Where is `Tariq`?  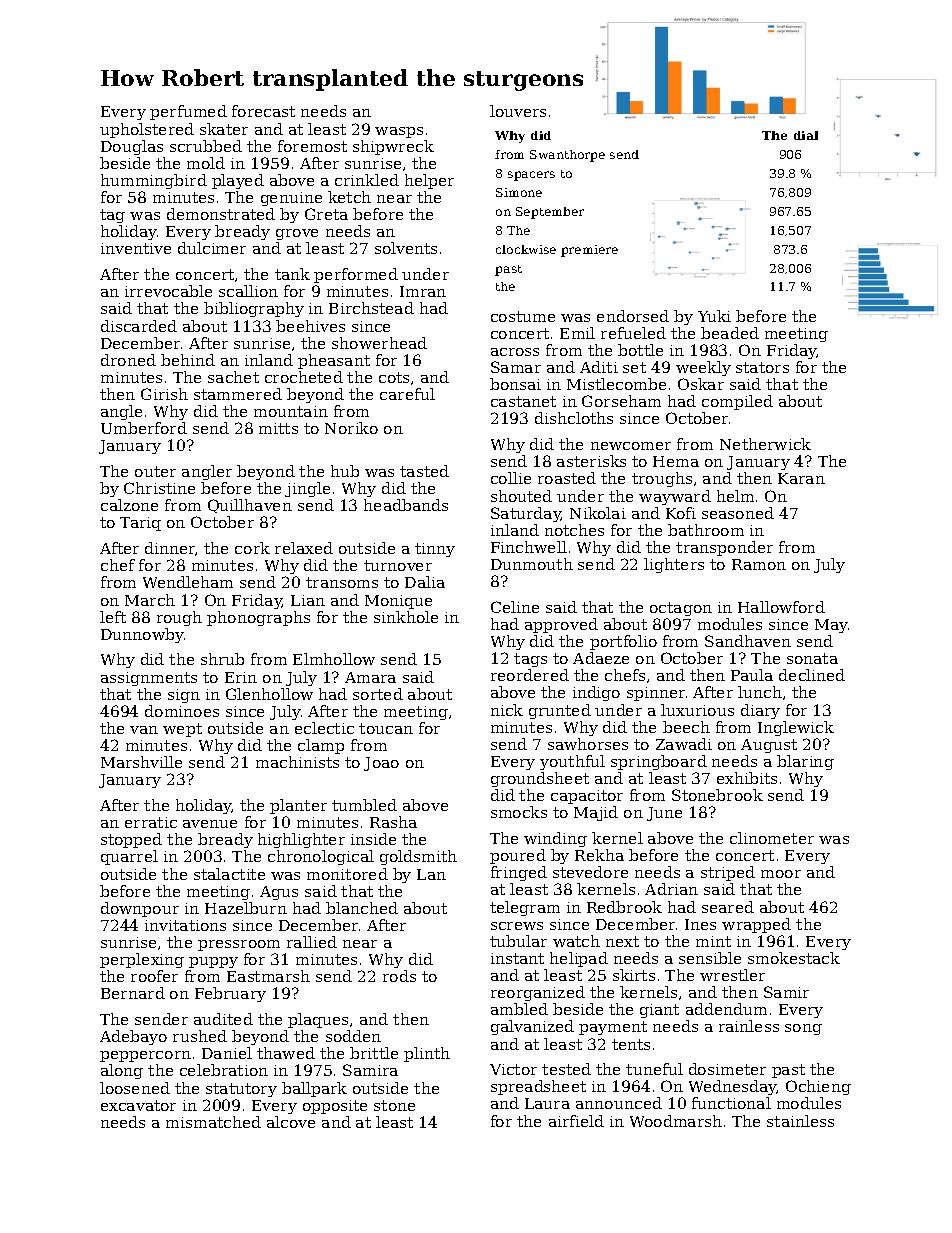 Tariq is located at coordinates (140, 524).
